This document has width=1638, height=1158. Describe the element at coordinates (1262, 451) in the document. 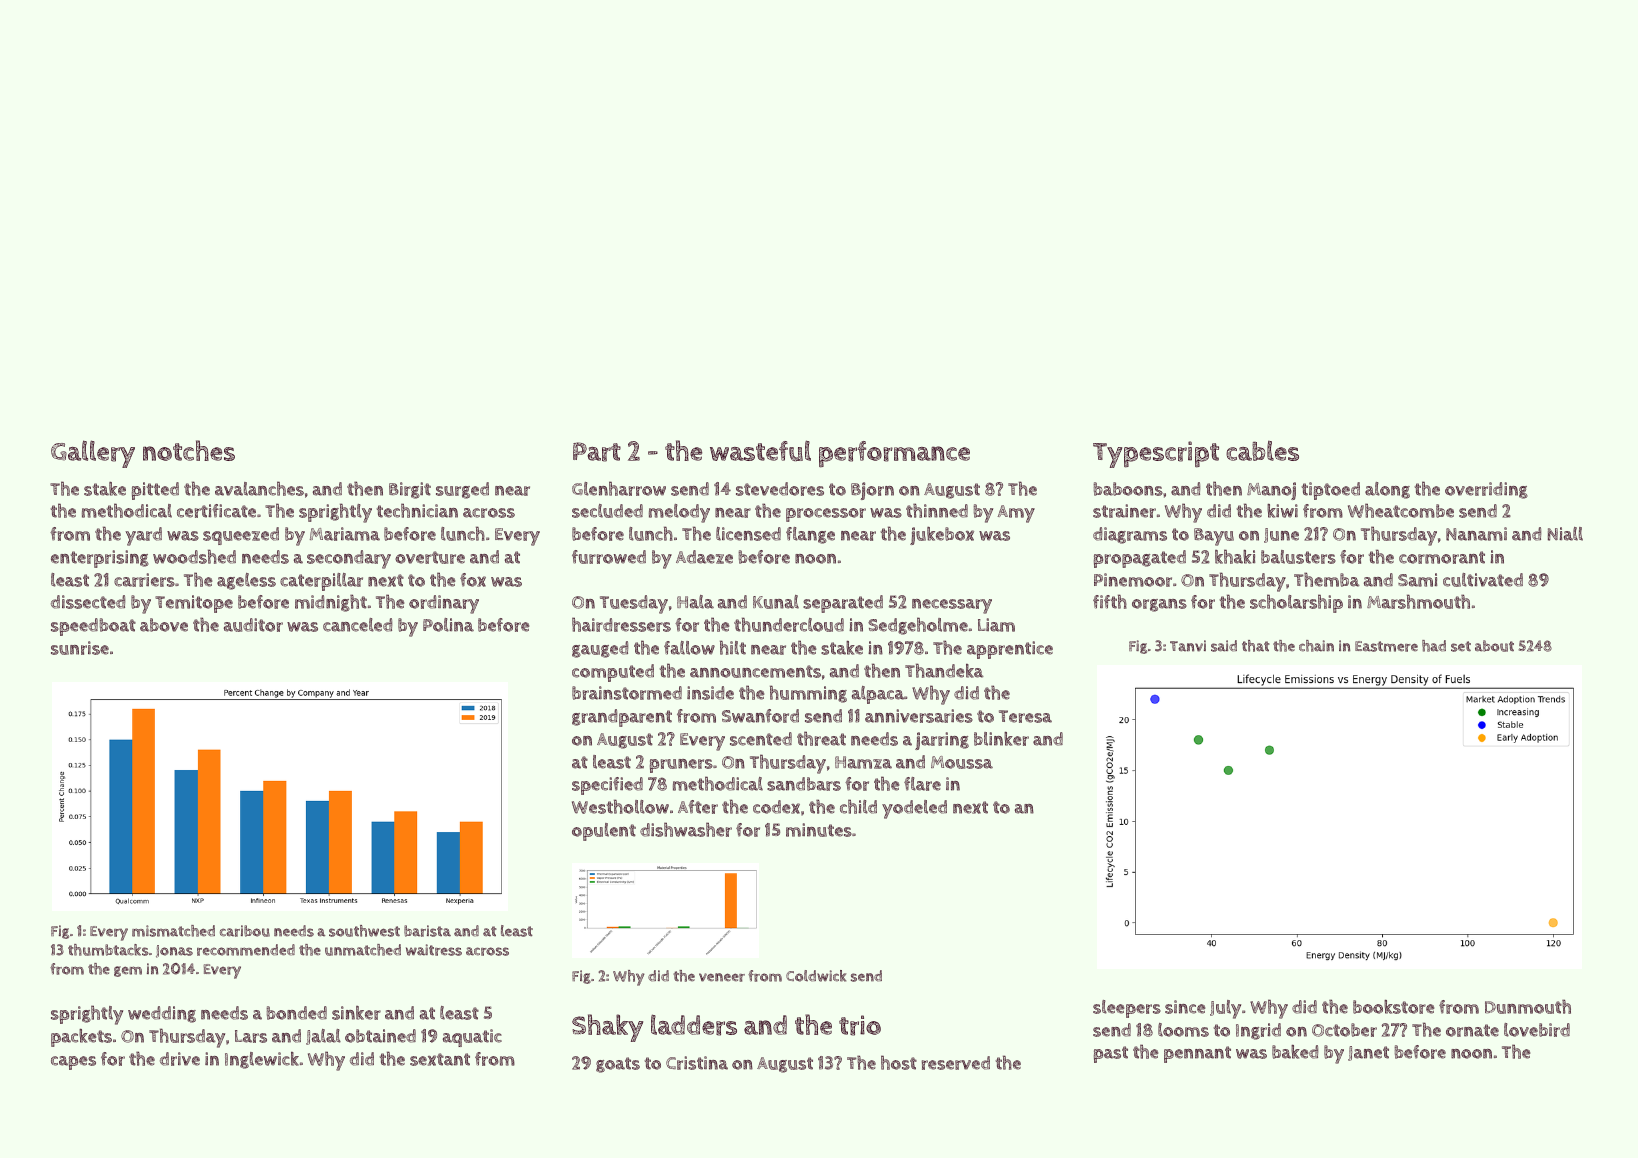

I see `cables` at that location.
